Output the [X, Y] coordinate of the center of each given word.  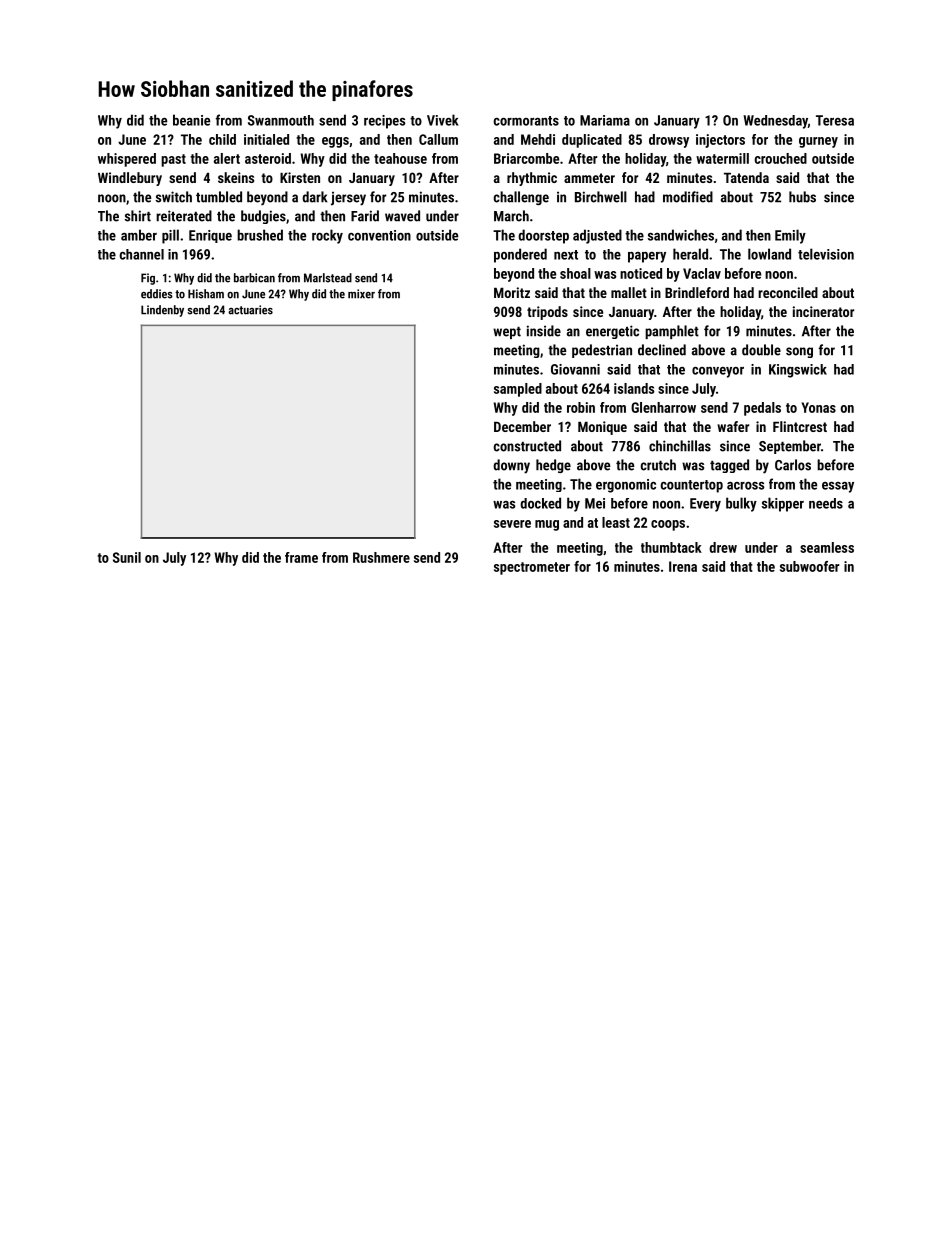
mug [547, 525]
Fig [148, 279]
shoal [575, 273]
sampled [518, 390]
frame [301, 557]
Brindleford [697, 292]
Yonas [818, 407]
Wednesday [775, 122]
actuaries [250, 310]
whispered [127, 160]
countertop [692, 486]
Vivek [443, 120]
